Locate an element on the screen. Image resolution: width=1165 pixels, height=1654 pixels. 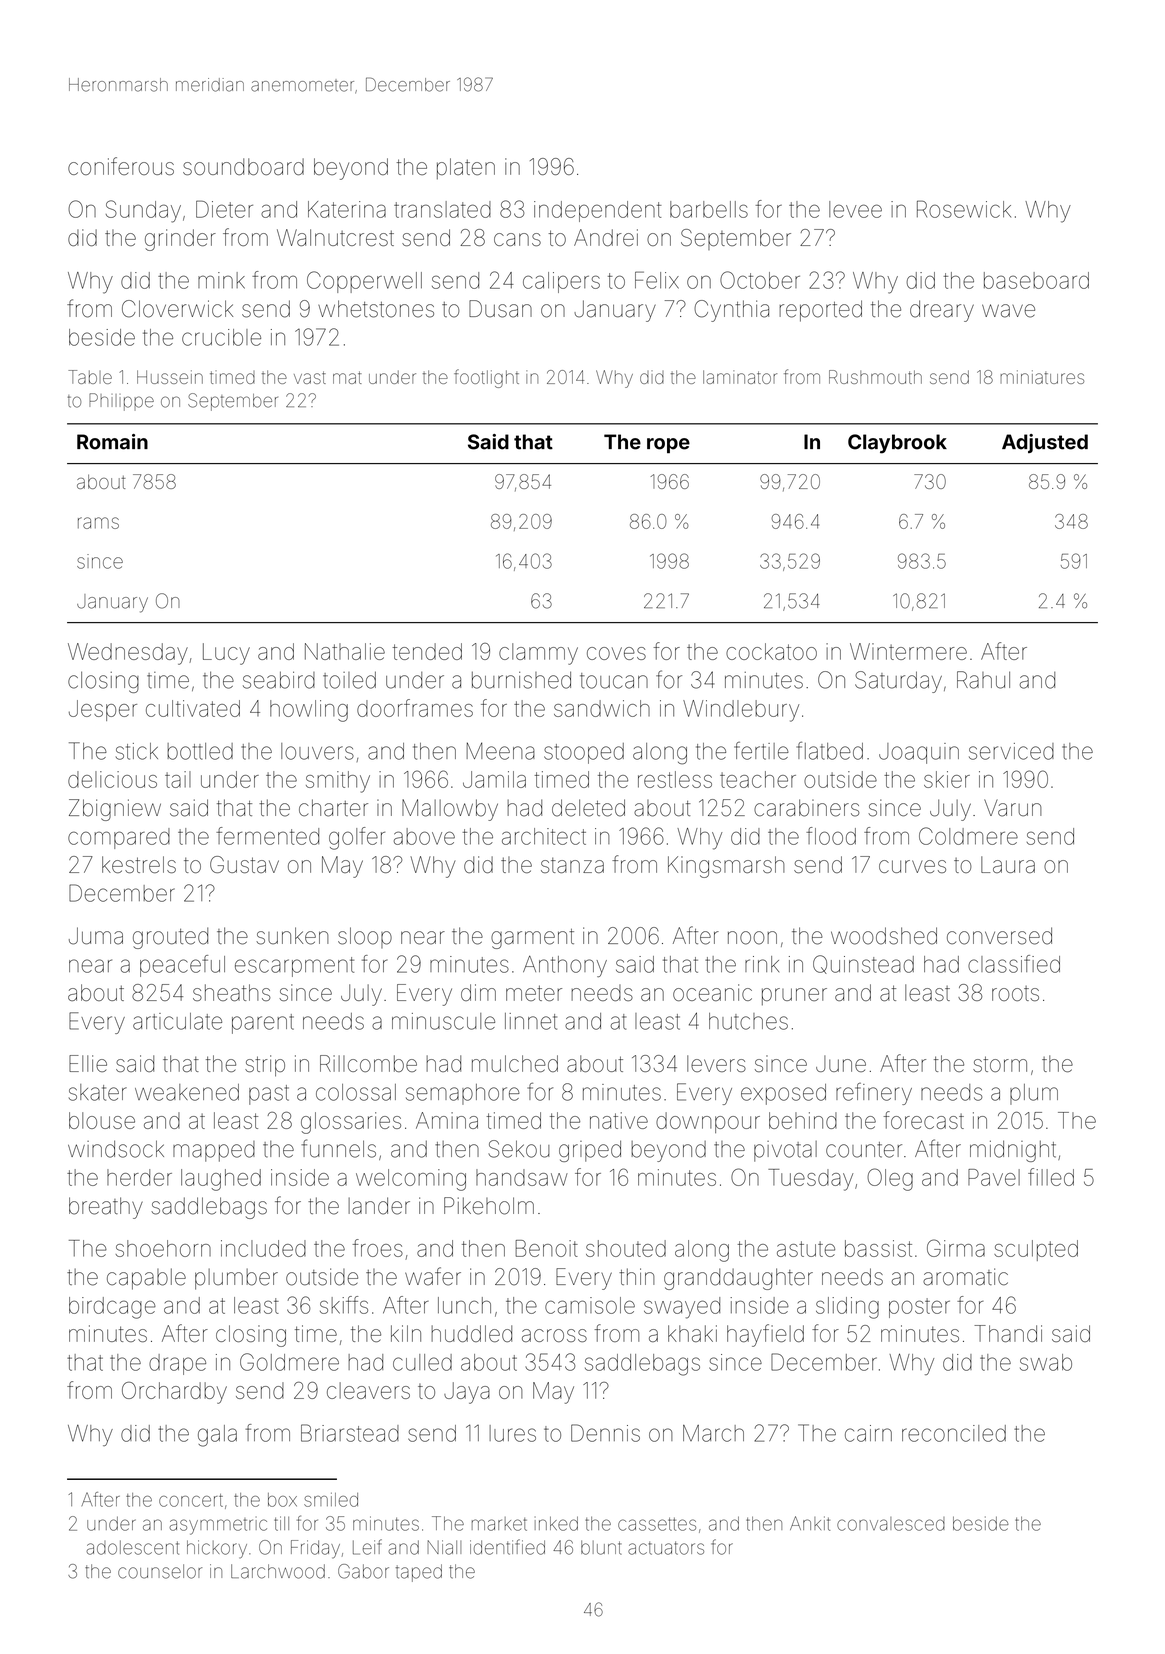
roots is located at coordinates (1015, 993).
